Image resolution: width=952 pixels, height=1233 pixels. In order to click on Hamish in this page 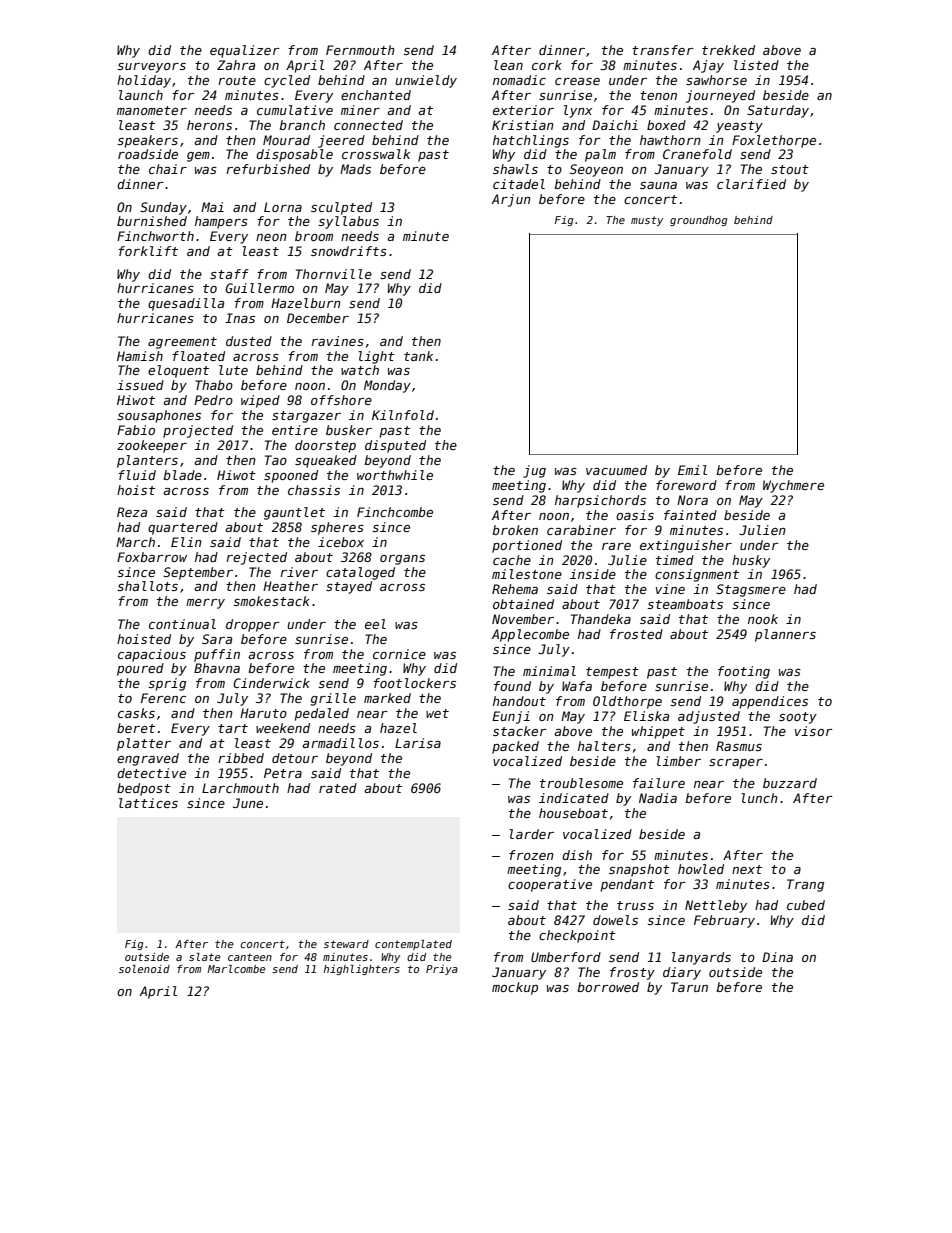, I will do `click(140, 356)`.
